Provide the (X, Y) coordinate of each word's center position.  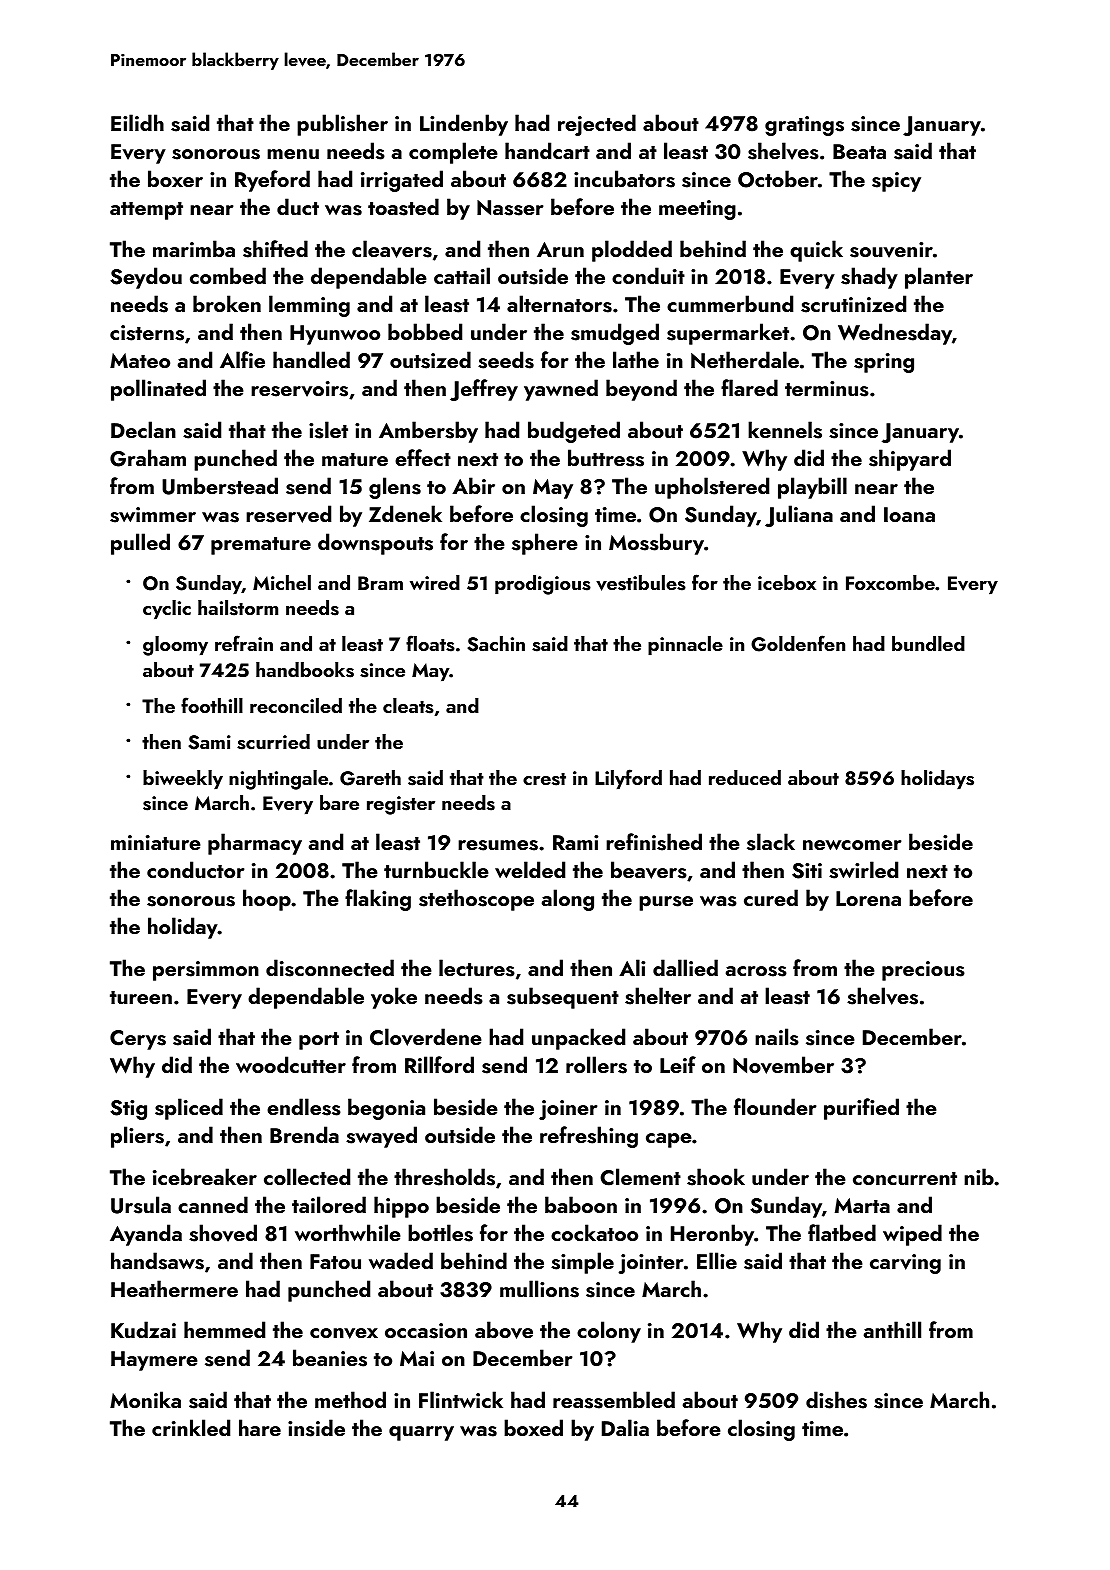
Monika (145, 1399)
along (568, 900)
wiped (912, 1235)
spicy (896, 182)
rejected (597, 125)
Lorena (868, 898)
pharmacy (255, 844)
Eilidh (137, 122)
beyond (641, 390)
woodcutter (291, 1064)
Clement (640, 1177)
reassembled (614, 1400)
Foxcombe (890, 582)
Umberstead (220, 486)
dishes (836, 1400)
